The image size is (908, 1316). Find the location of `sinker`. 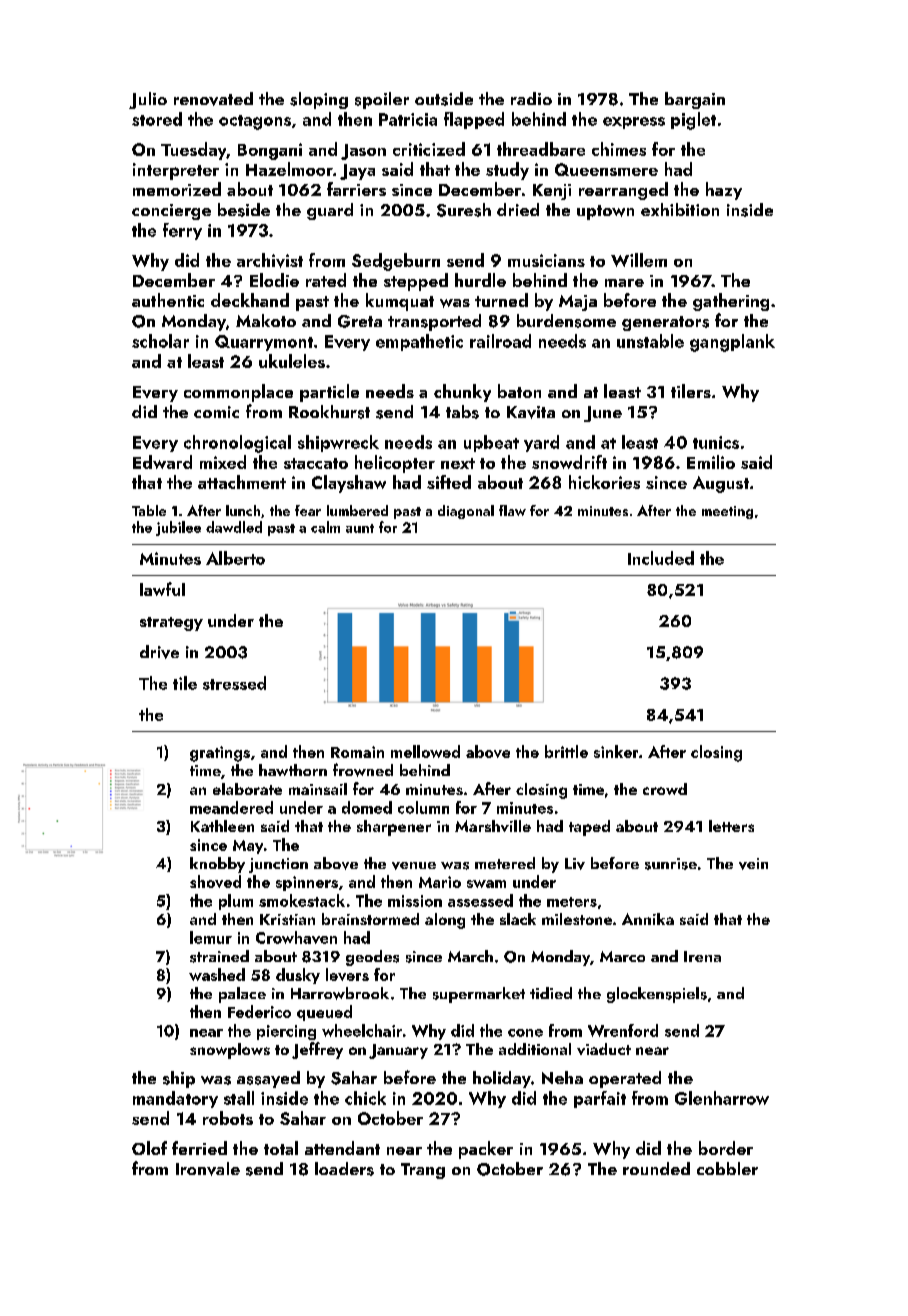

sinker is located at coordinates (616, 751).
